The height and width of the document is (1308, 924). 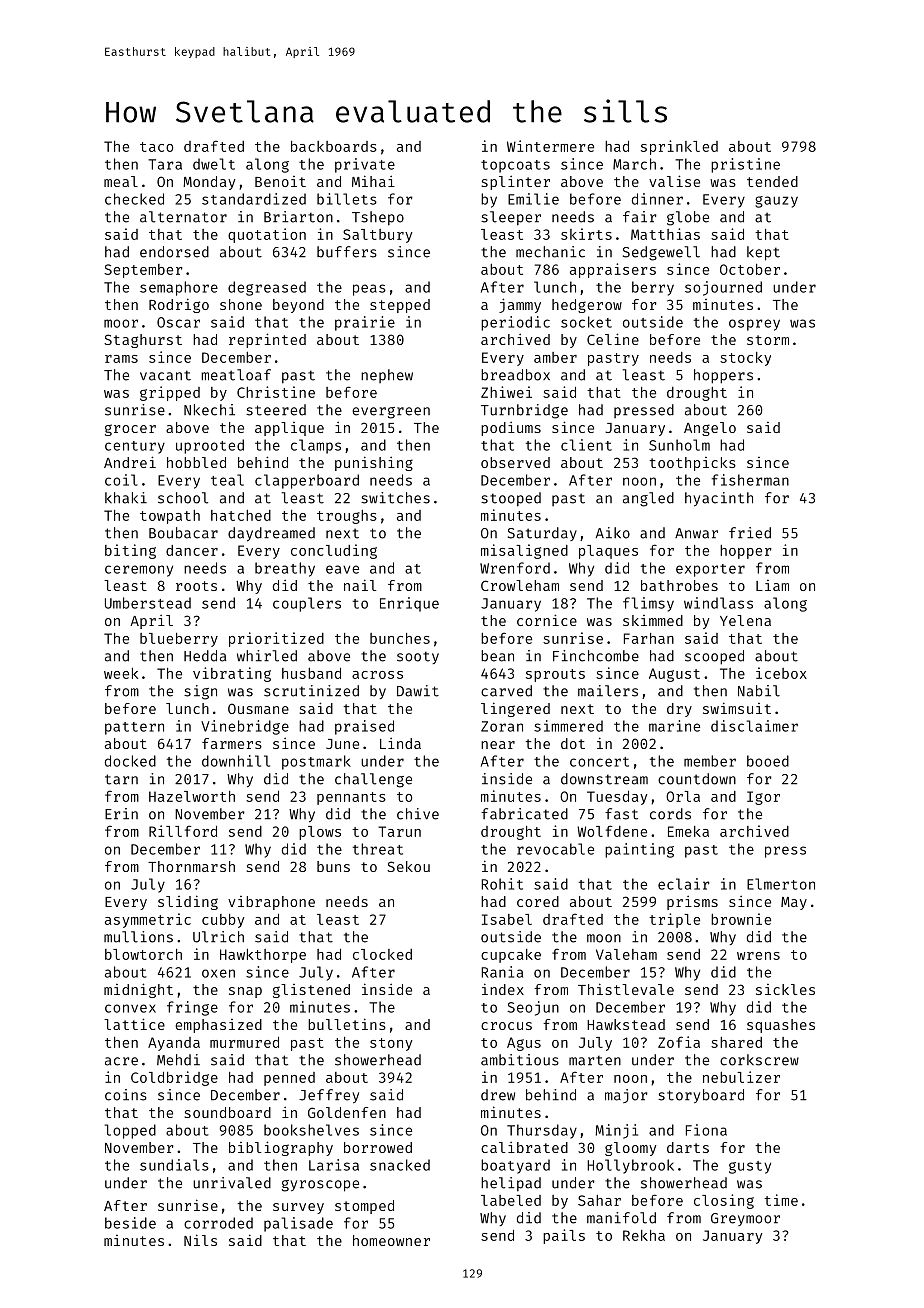 What do you see at coordinates (289, 1079) in the document?
I see `penned` at bounding box center [289, 1079].
